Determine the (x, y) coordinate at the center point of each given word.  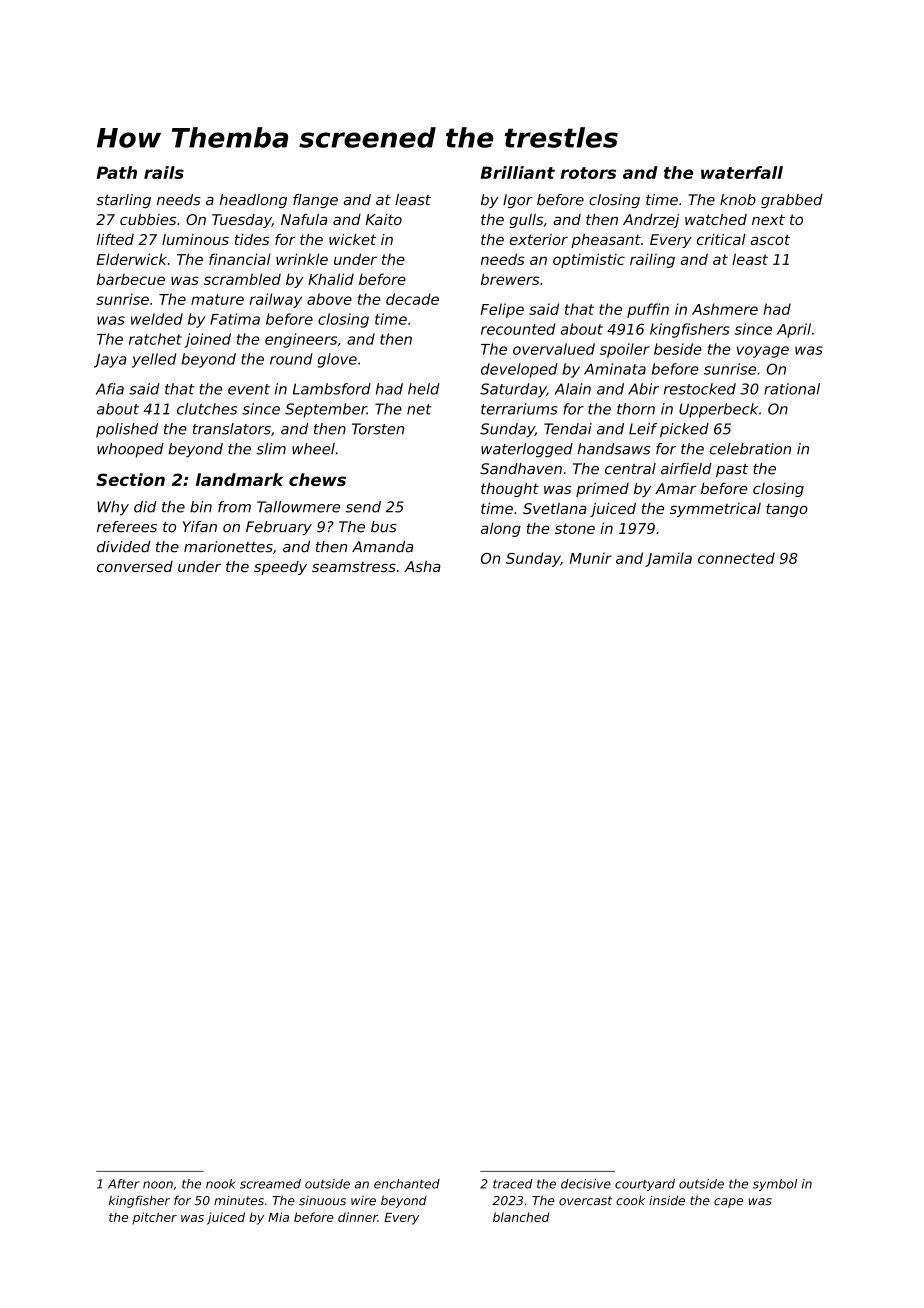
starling (123, 201)
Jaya (110, 360)
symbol (775, 1185)
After (123, 1184)
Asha (423, 566)
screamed (270, 1184)
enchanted (407, 1184)
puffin (648, 310)
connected (736, 558)
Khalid (331, 279)
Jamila (668, 559)
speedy (280, 568)
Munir (591, 558)
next (768, 219)
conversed (135, 566)
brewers (510, 279)
